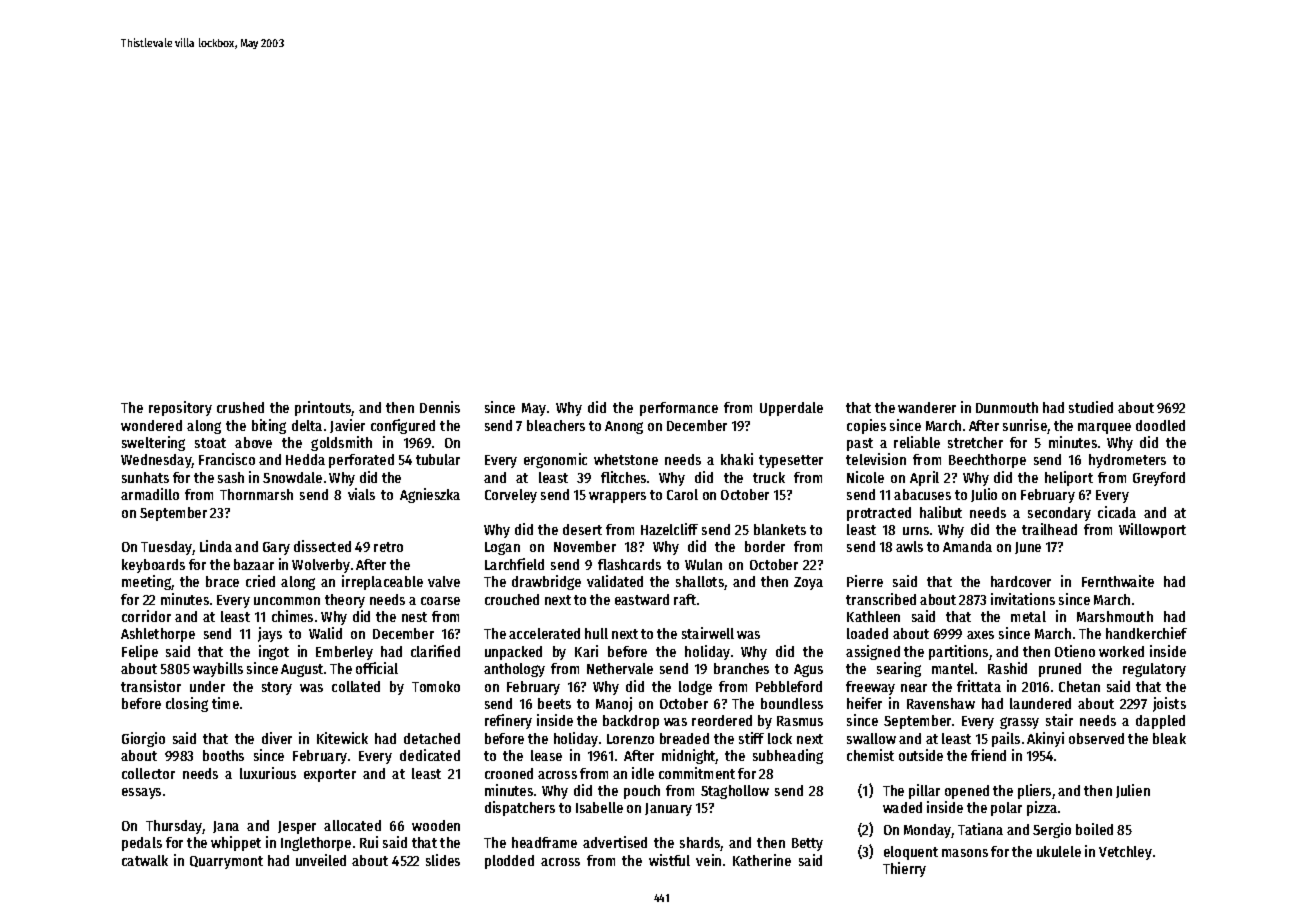 Image resolution: width=1308 pixels, height=924 pixels. Describe the element at coordinates (555, 460) in the page. I see `ergonomic` at that location.
